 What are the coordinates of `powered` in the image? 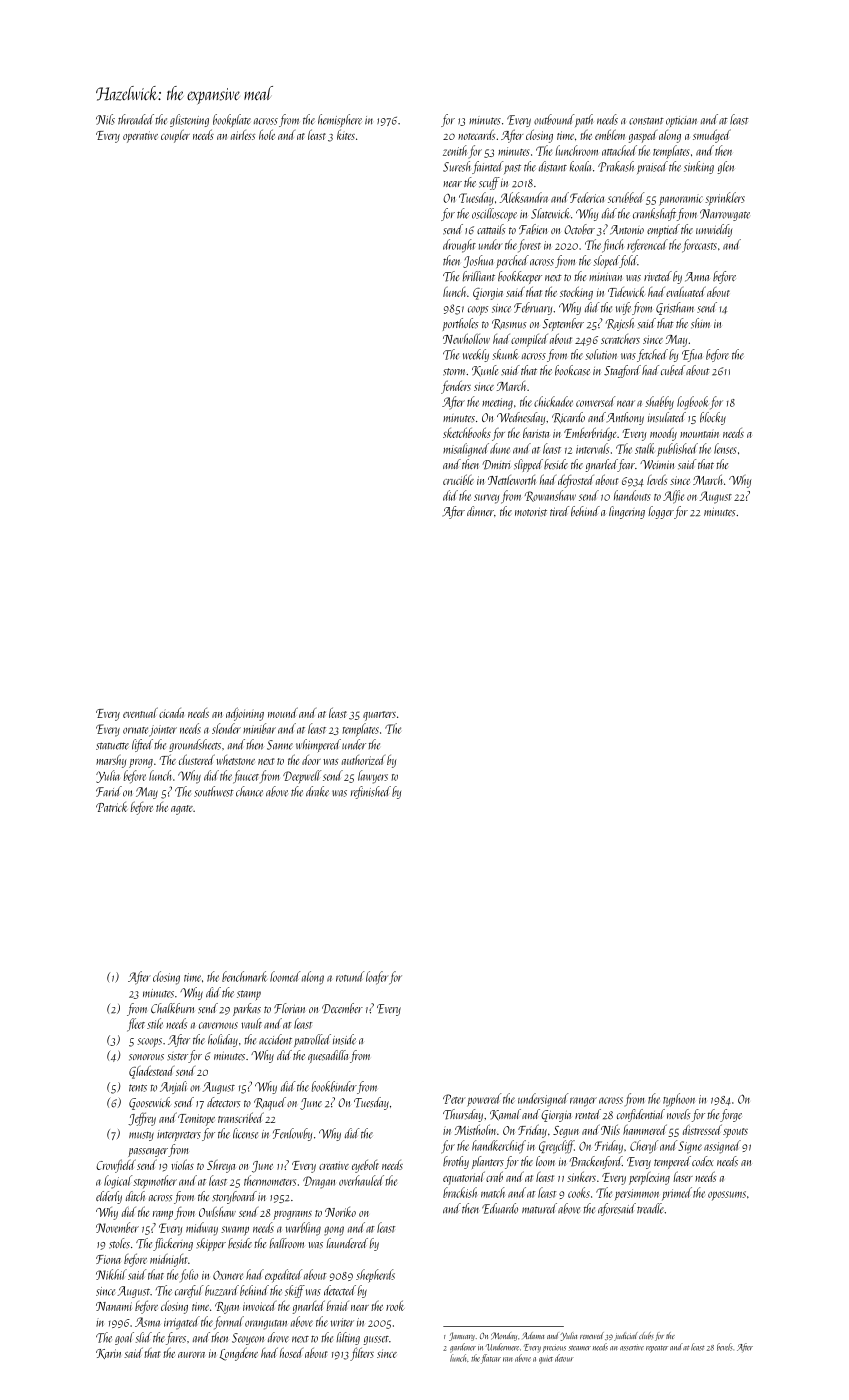 It's located at (484, 1100).
